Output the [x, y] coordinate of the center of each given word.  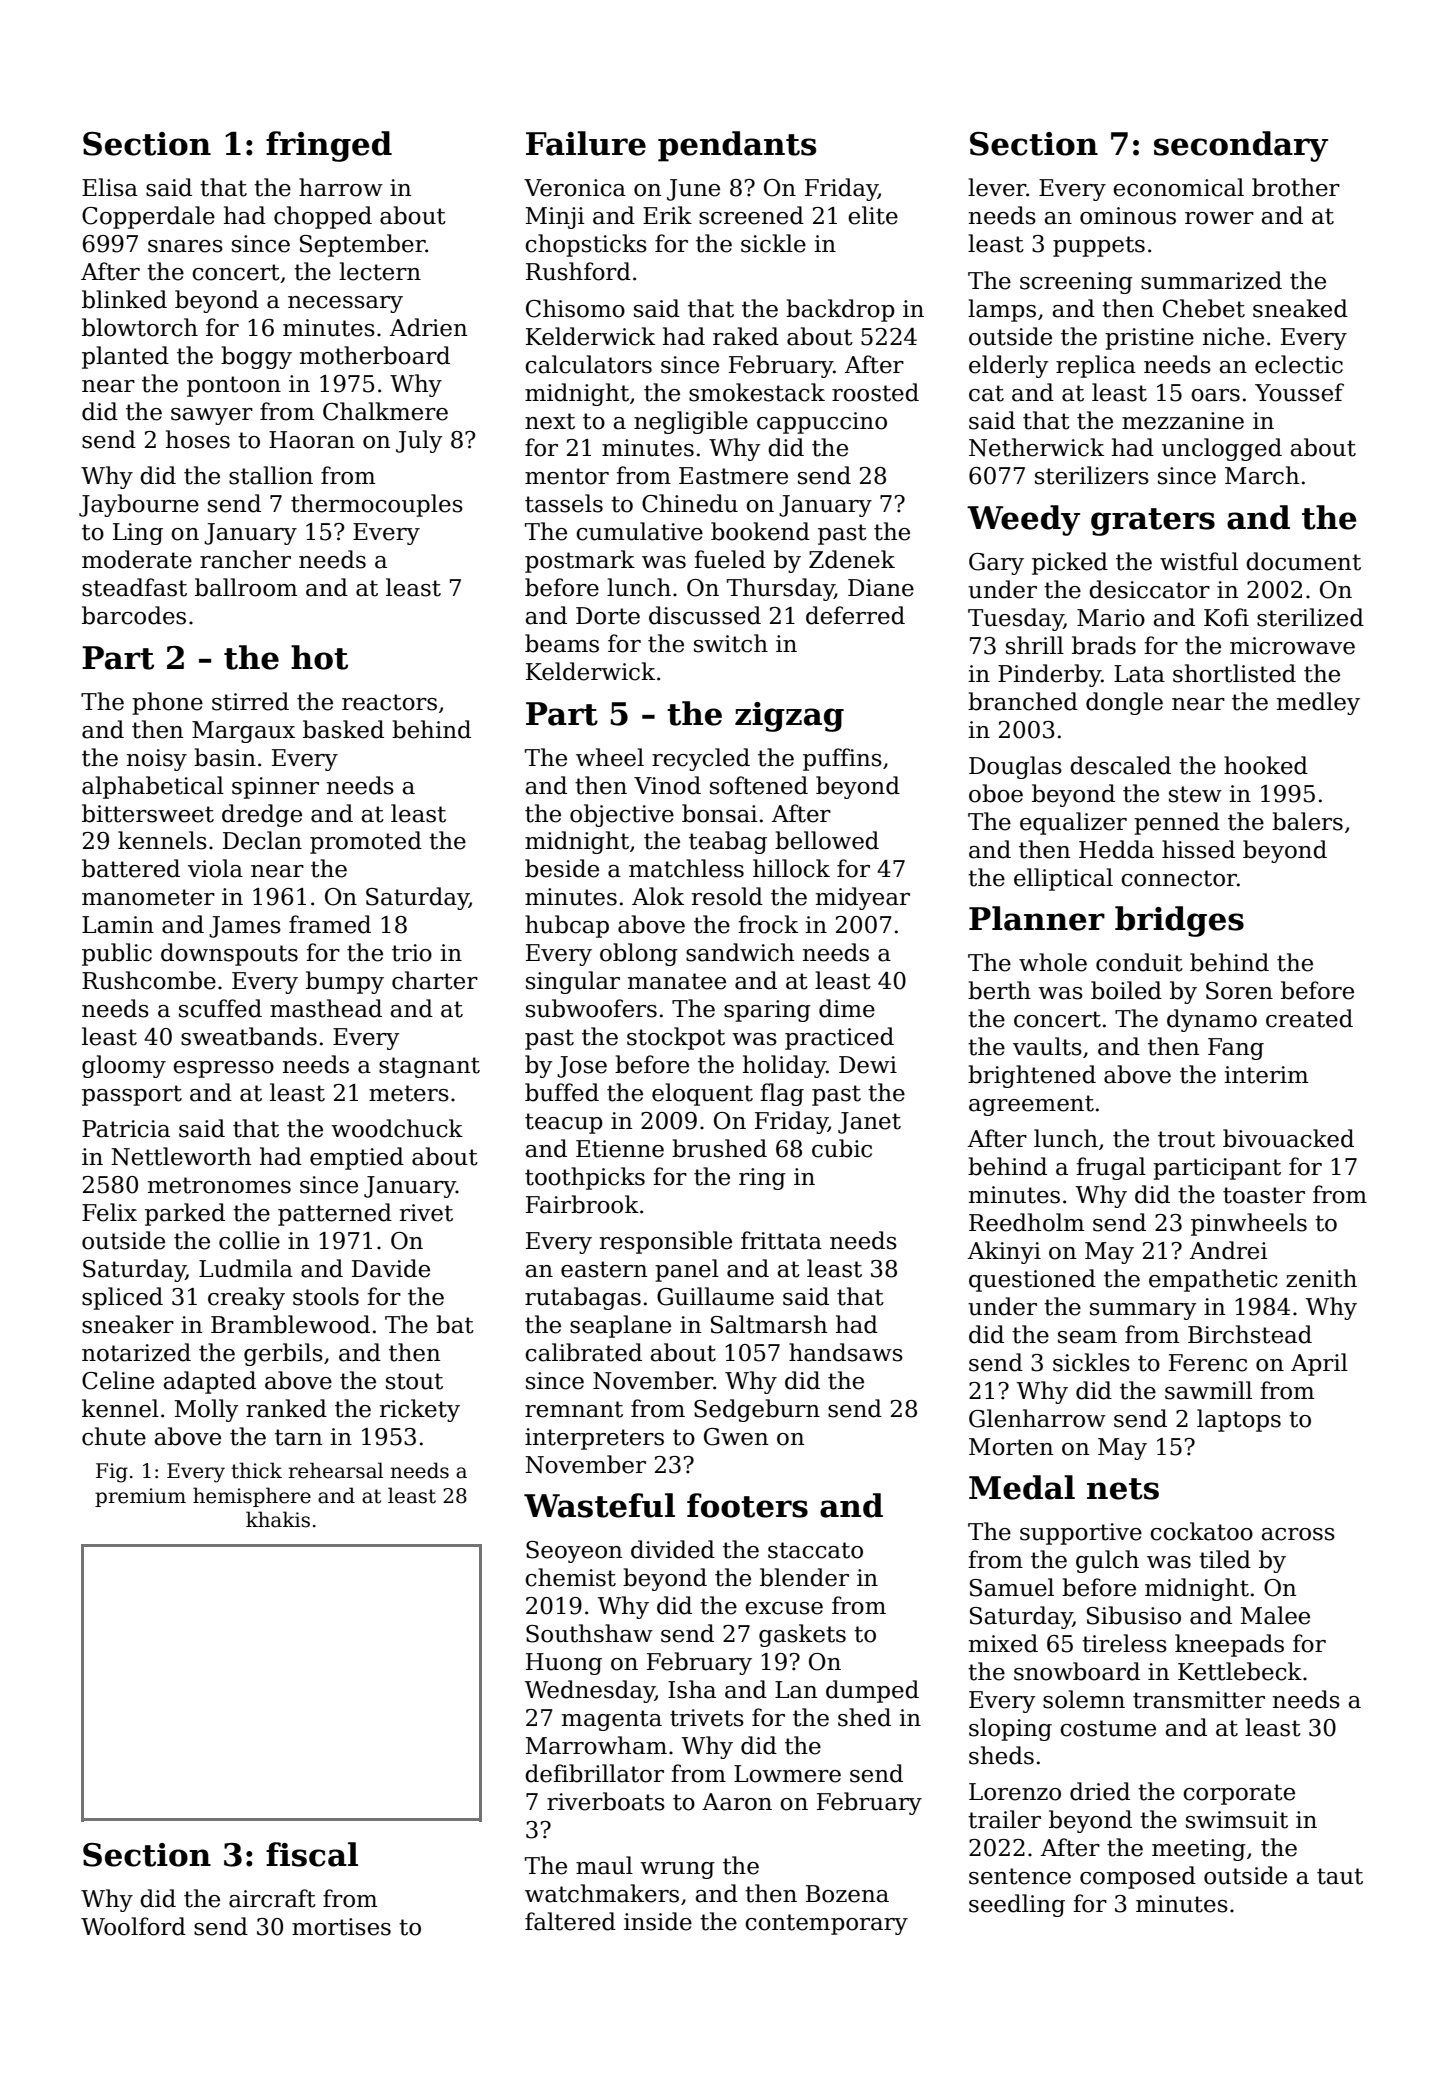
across [1298, 1534]
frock [768, 924]
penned [1177, 823]
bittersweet [148, 813]
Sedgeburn [757, 1410]
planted [125, 357]
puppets [1099, 246]
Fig [112, 1473]
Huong [564, 1664]
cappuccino [822, 423]
